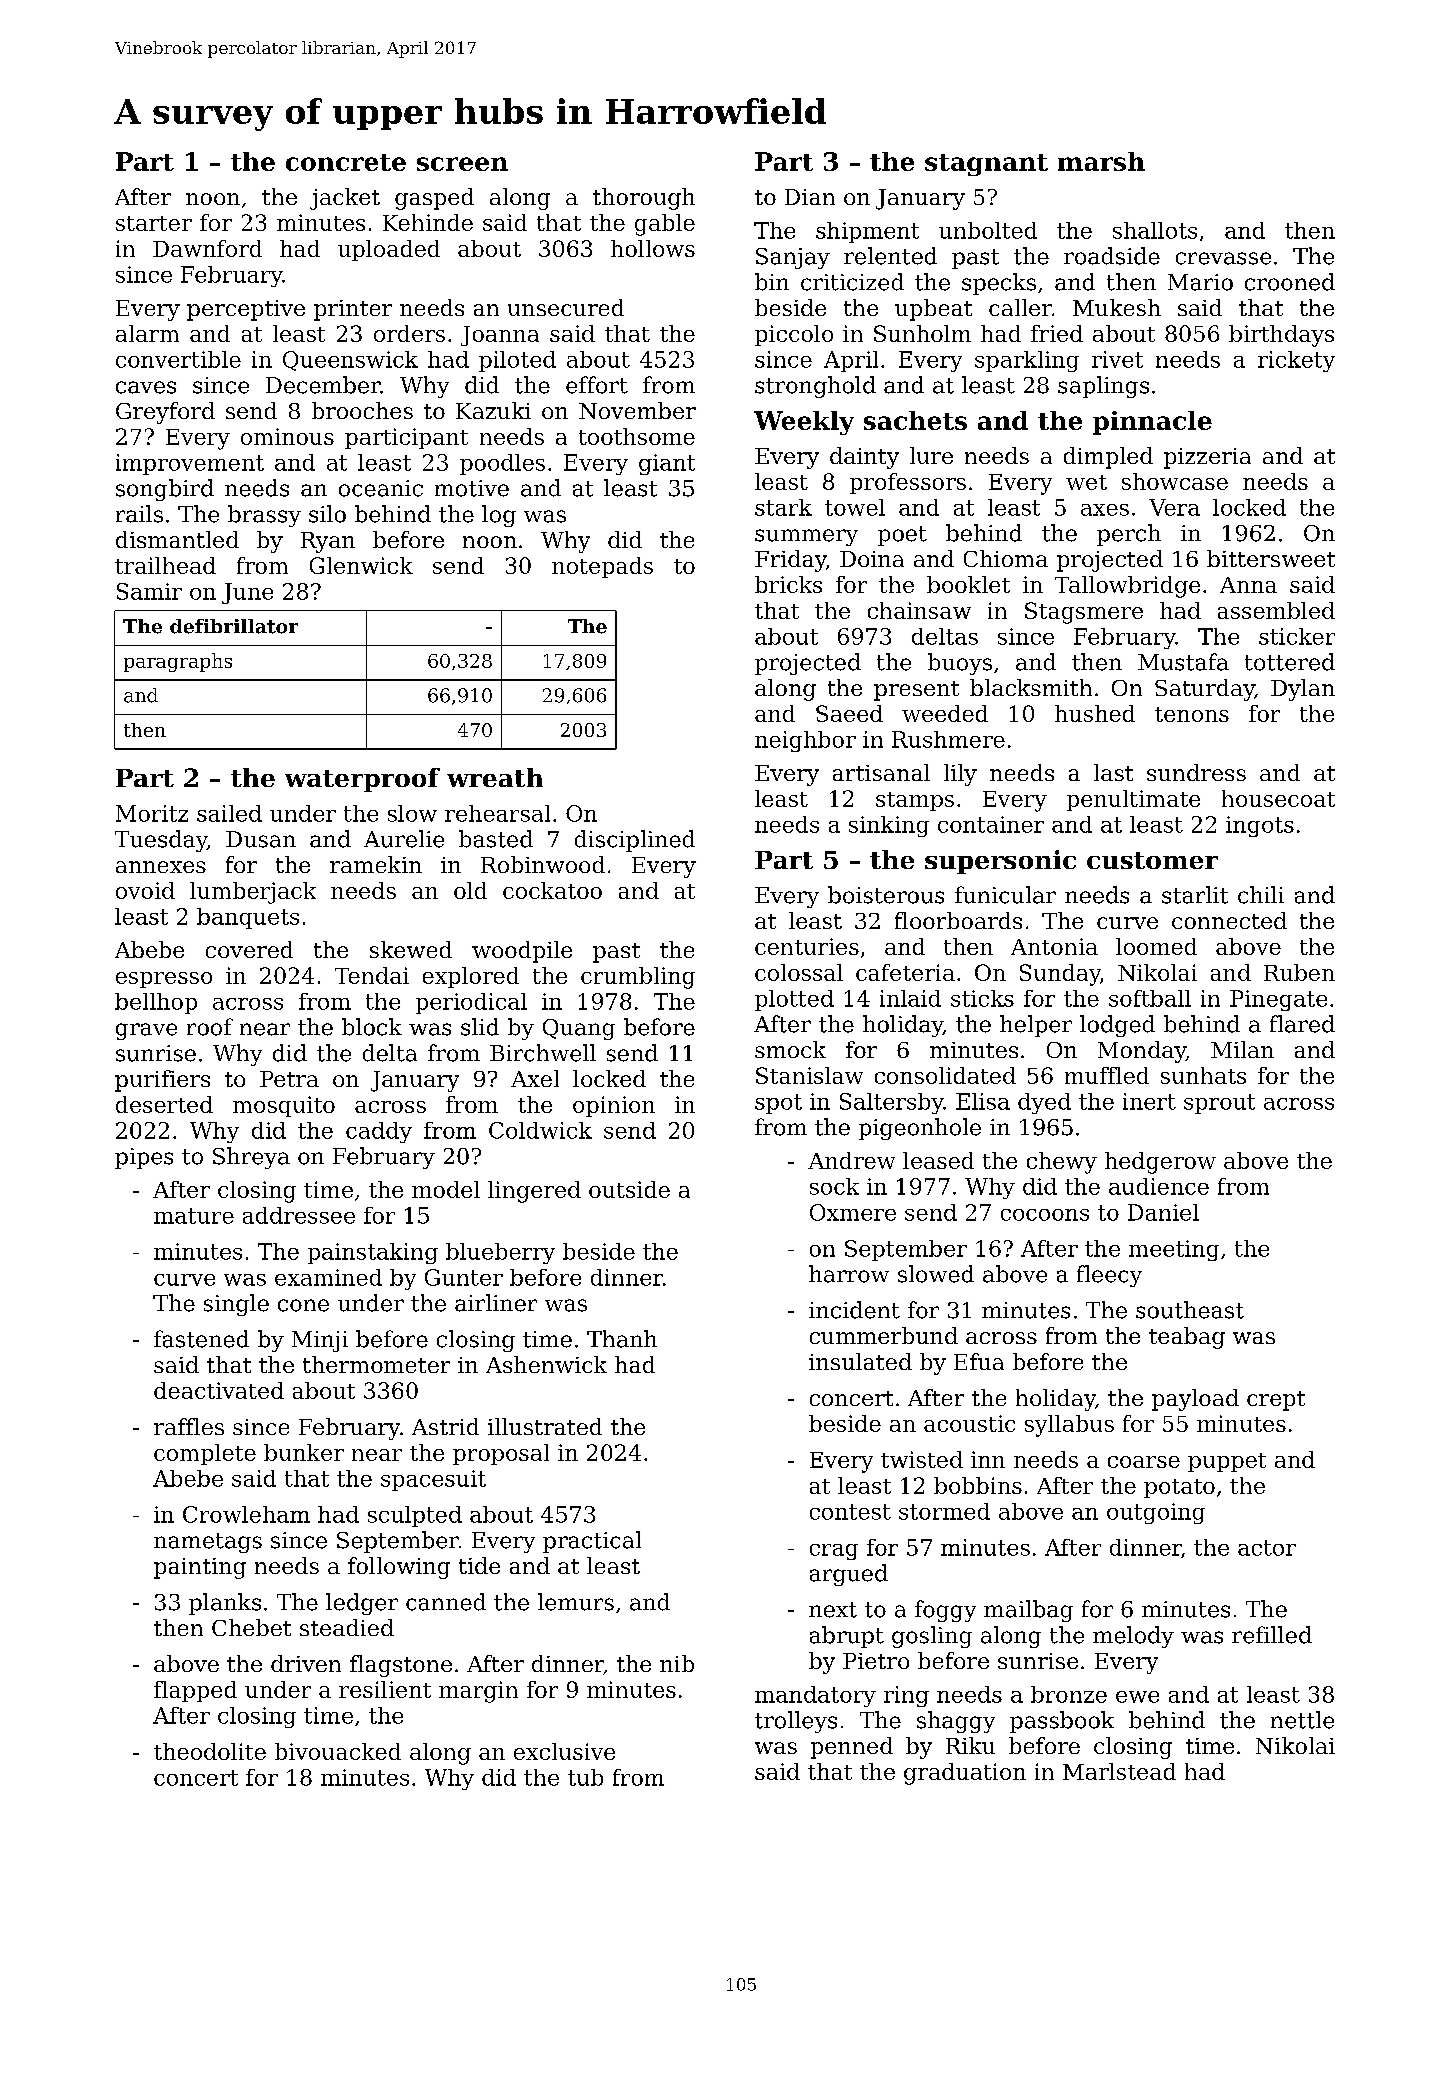 This document has width=1450, height=2100. I want to click on bittersweet, so click(1271, 558).
